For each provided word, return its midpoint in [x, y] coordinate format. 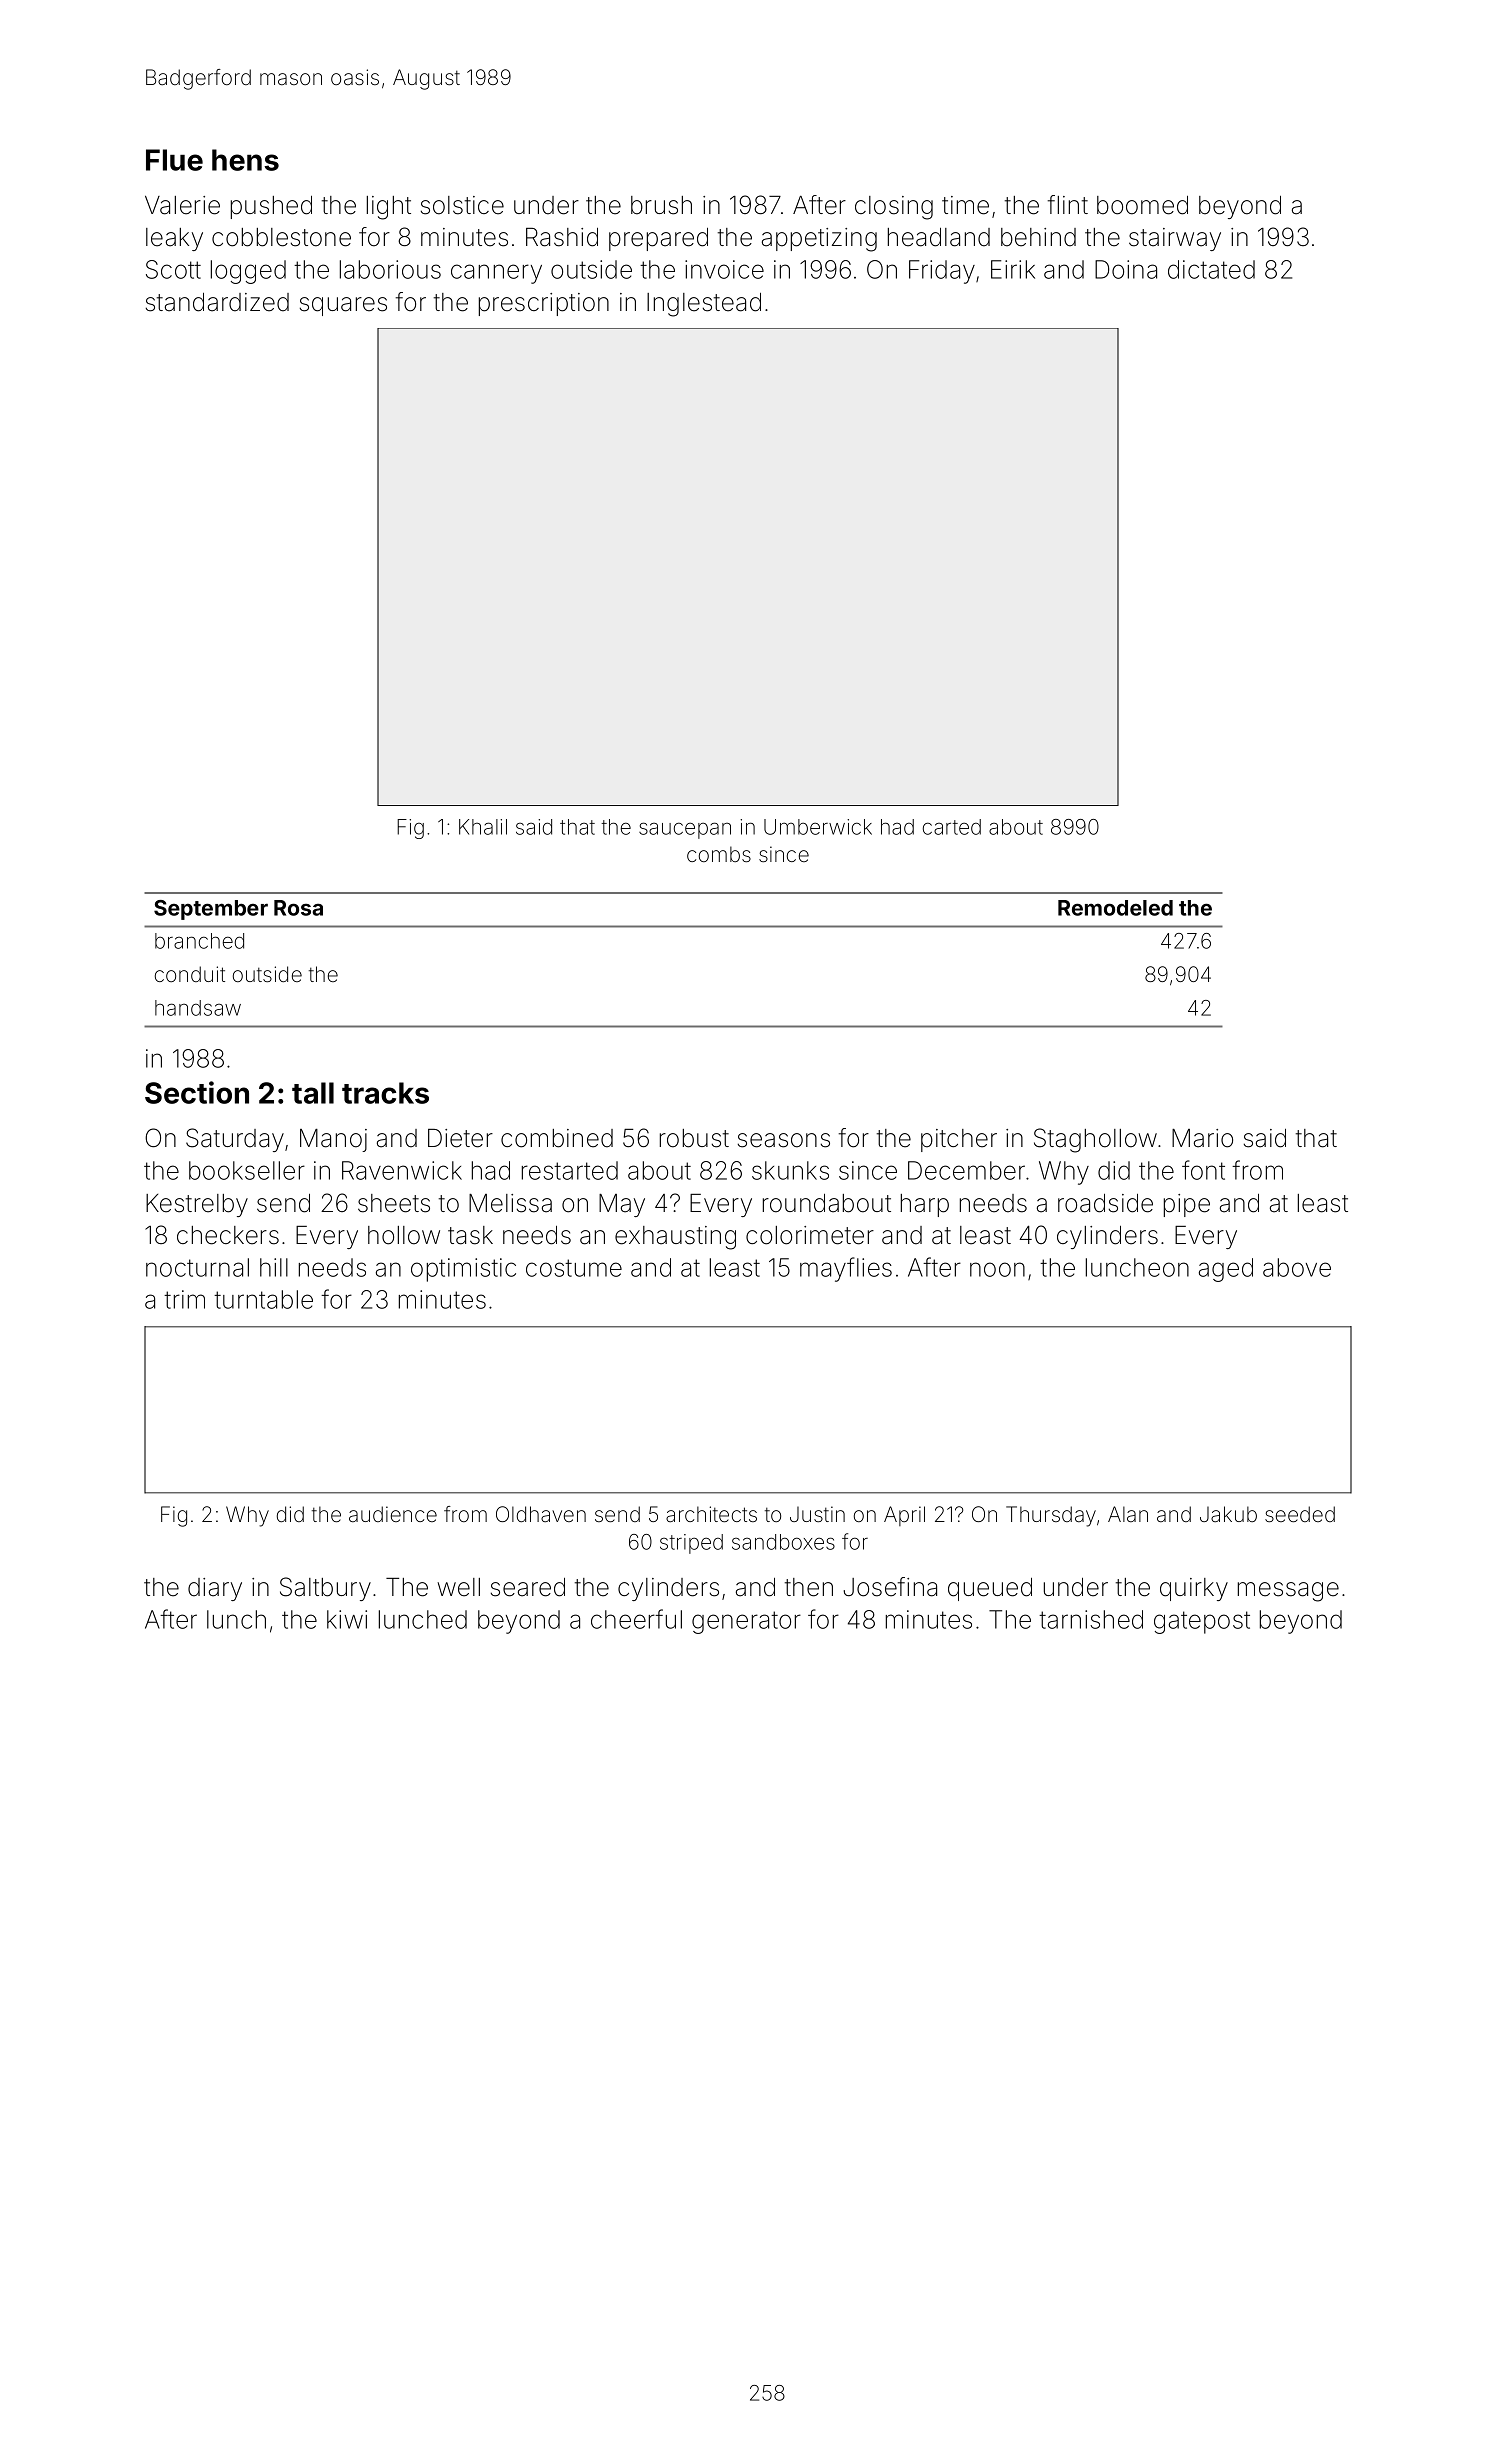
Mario [1202, 1138]
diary [215, 1589]
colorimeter [810, 1235]
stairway [1175, 239]
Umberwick [818, 827]
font [1203, 1170]
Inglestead [704, 305]
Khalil [483, 827]
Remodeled [1115, 908]
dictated [1211, 269]
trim [184, 1299]
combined [557, 1138]
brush [661, 205]
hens [245, 160]
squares [343, 306]
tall [313, 1093]
